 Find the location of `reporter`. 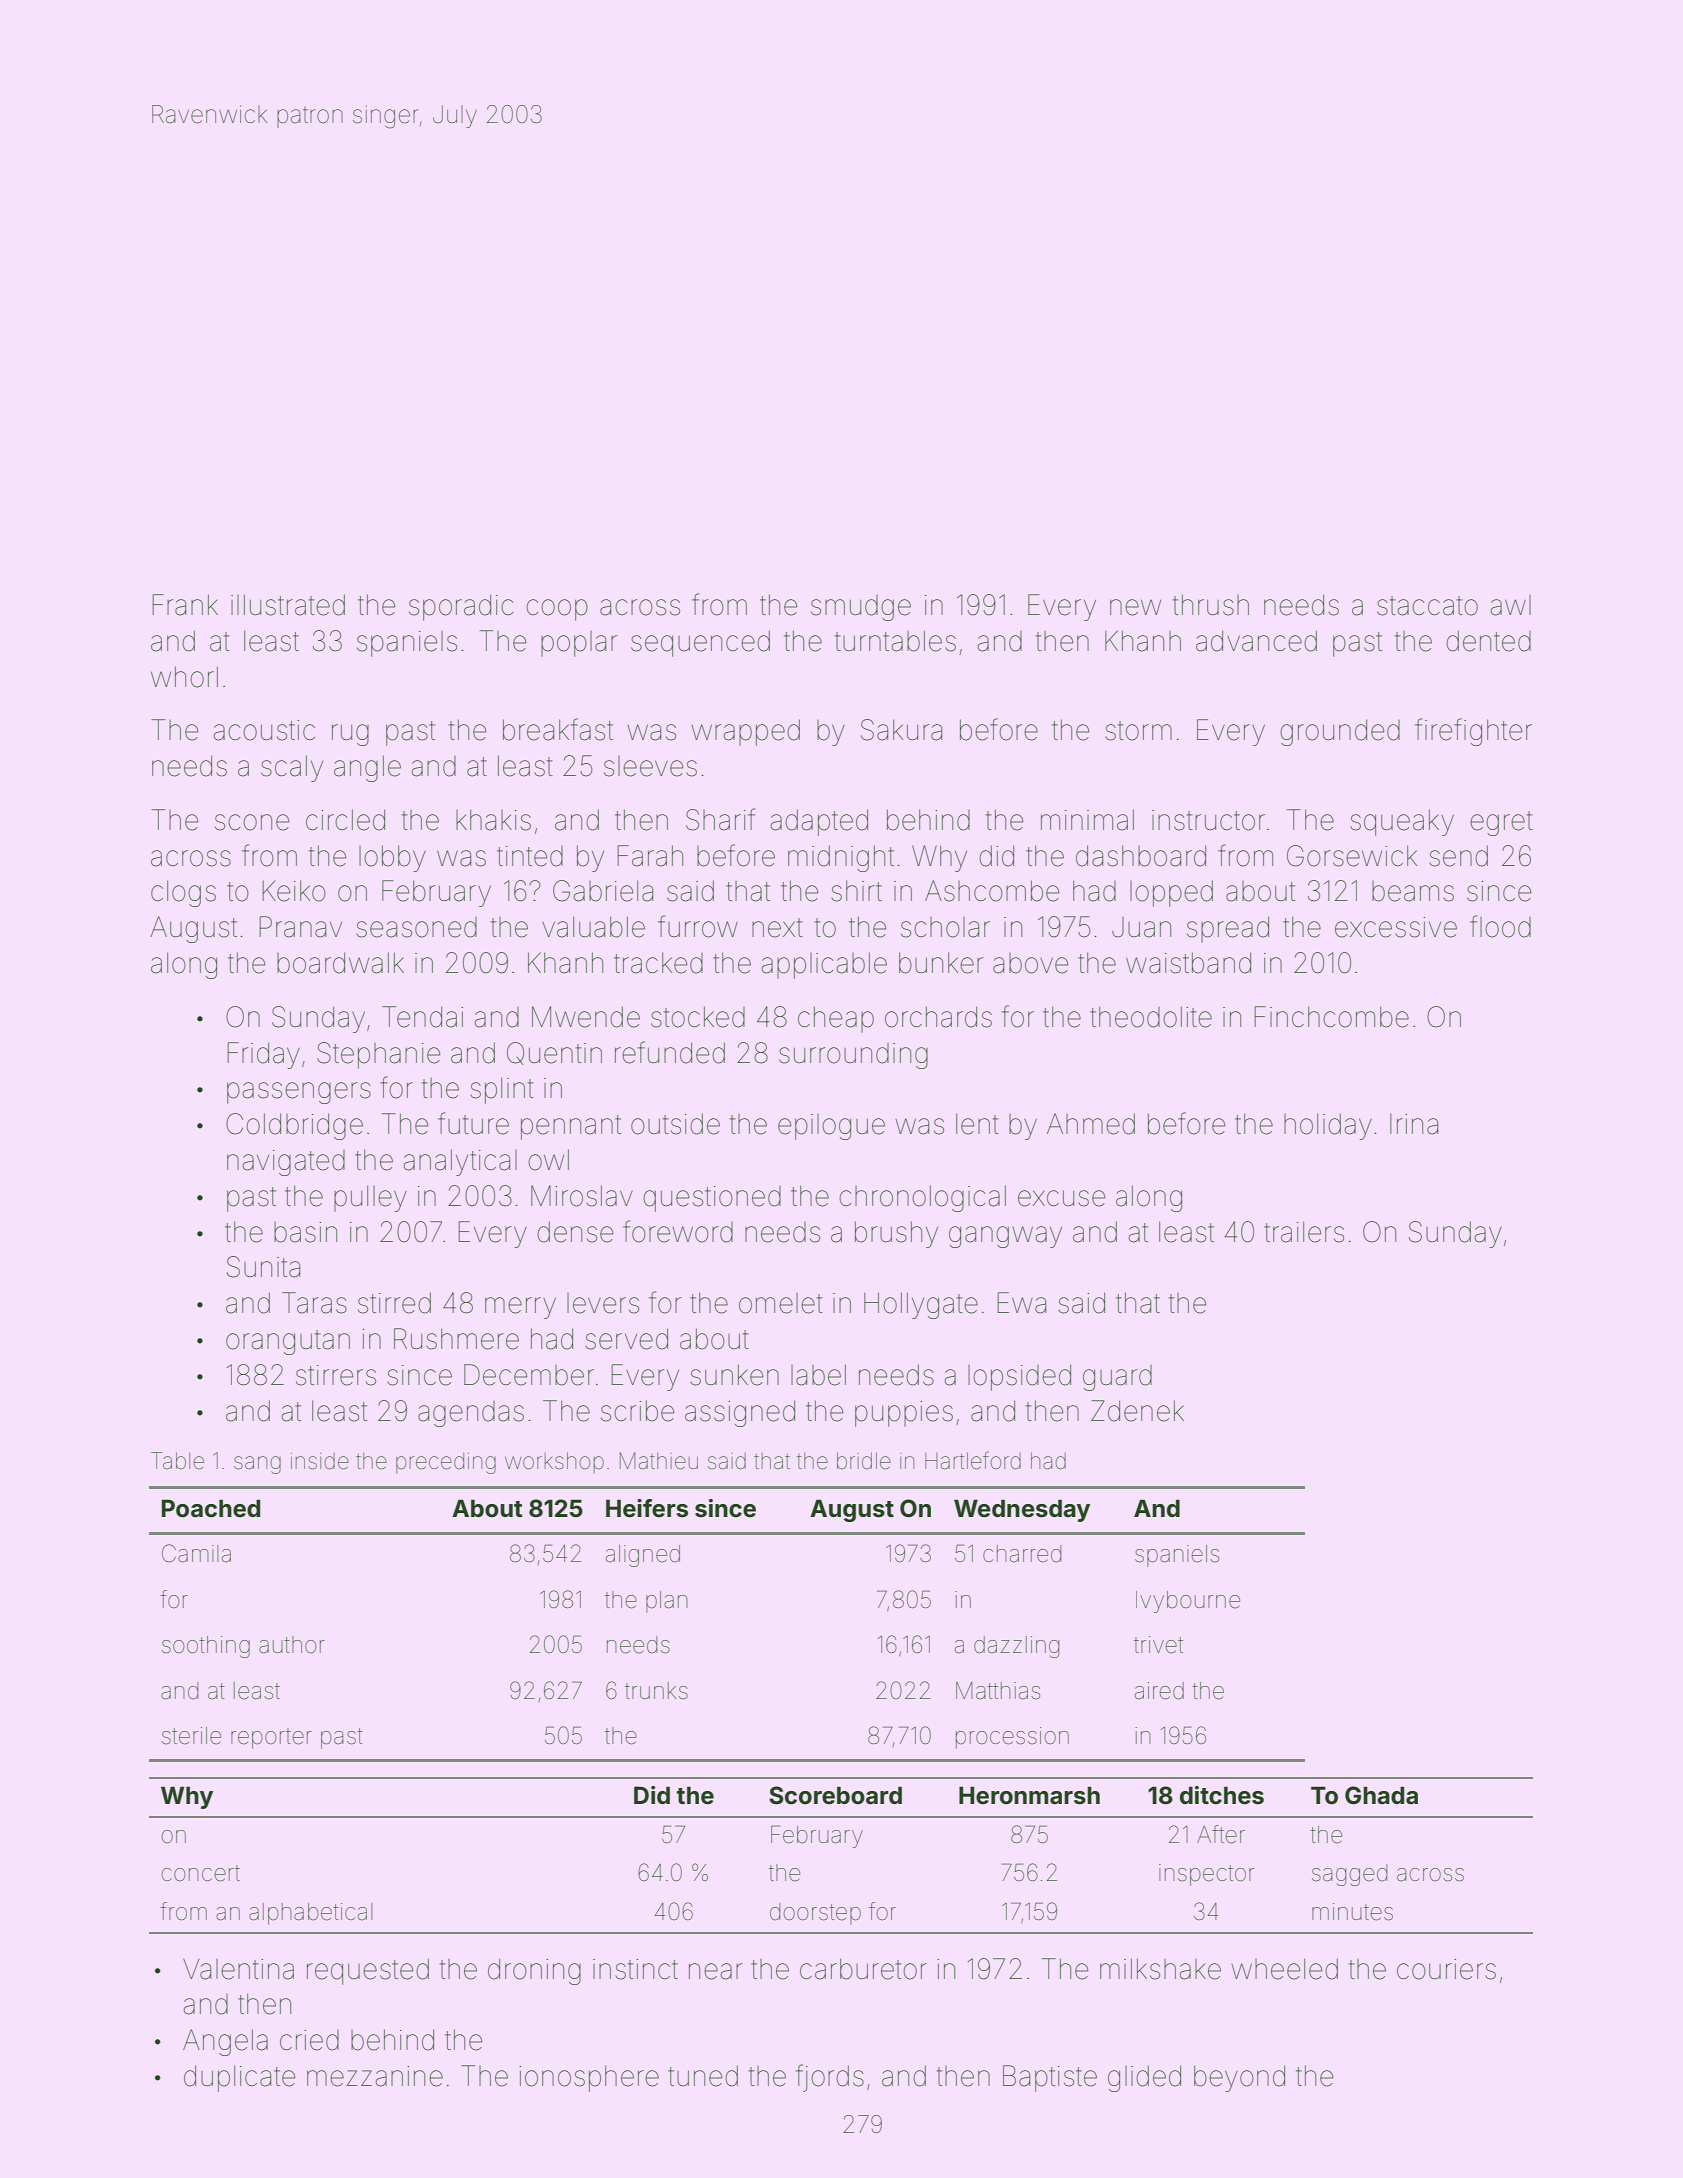

reporter is located at coordinates (271, 1738).
